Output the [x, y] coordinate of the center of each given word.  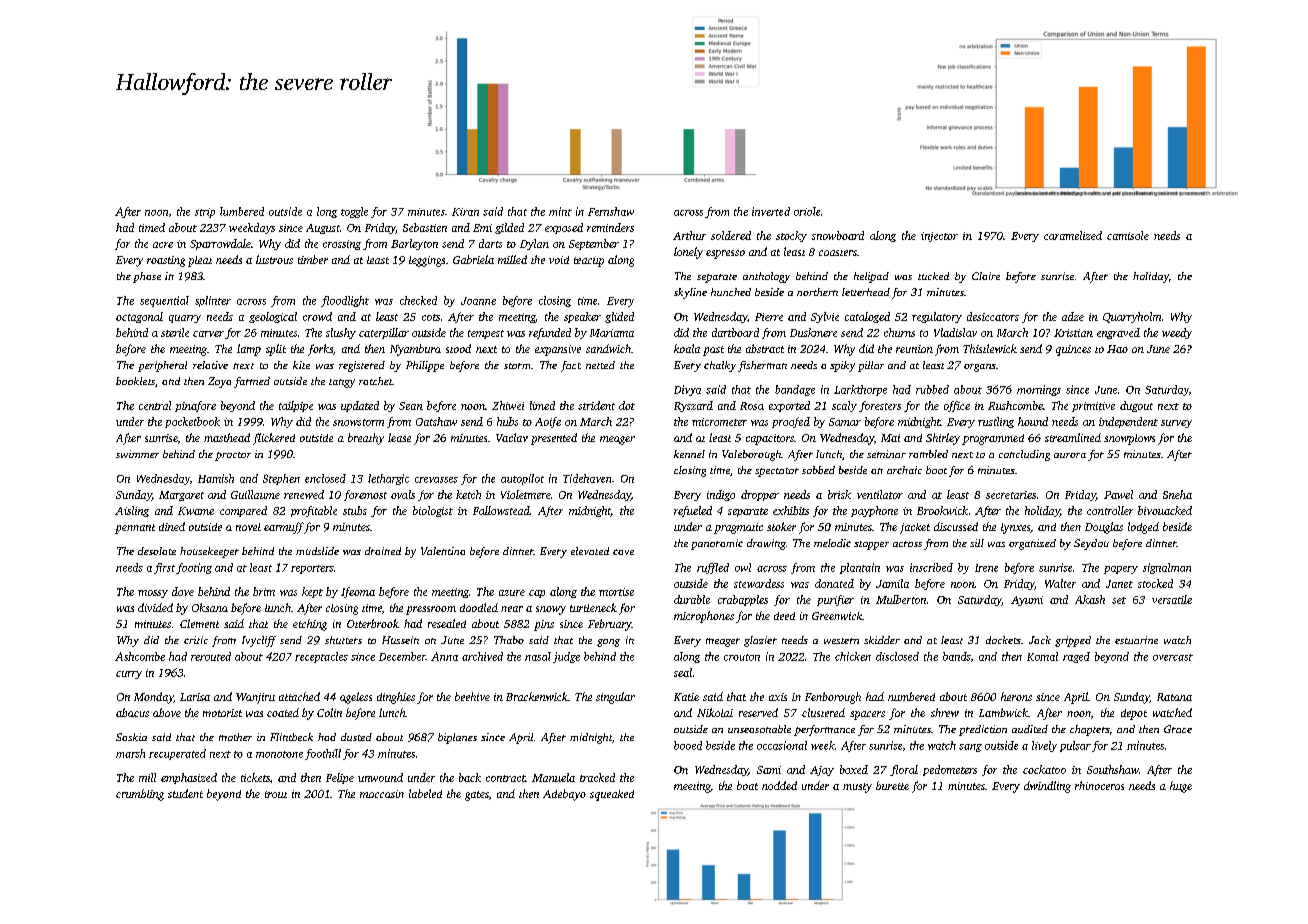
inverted [771, 211]
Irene [986, 568]
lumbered [242, 211]
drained [383, 551]
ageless [356, 698]
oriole [807, 211]
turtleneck [593, 607]
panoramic [717, 544]
